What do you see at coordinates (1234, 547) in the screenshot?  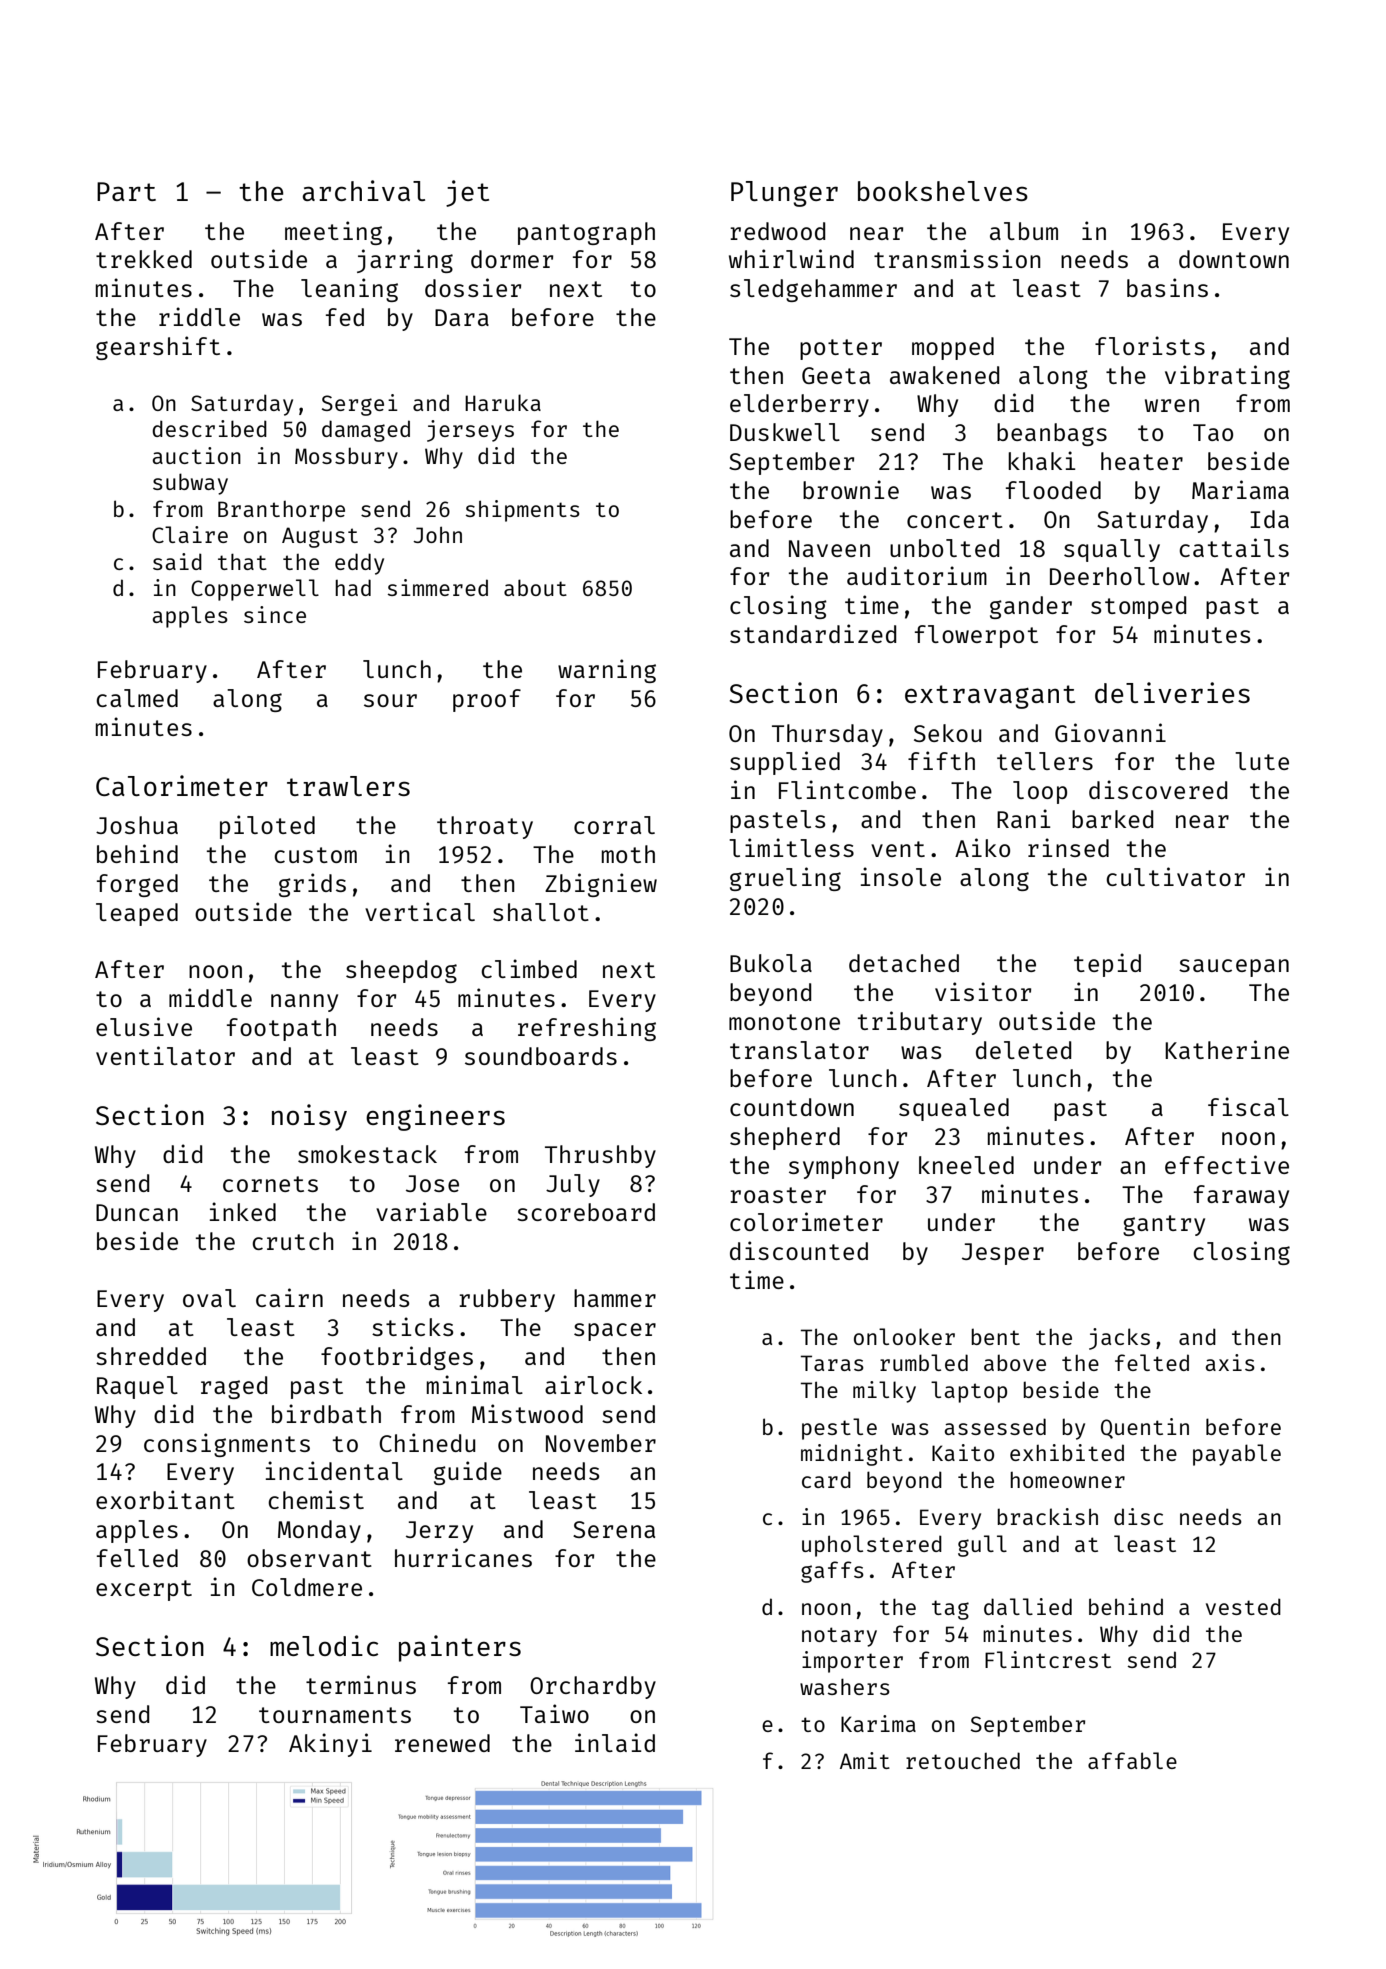 I see `cattails` at bounding box center [1234, 547].
